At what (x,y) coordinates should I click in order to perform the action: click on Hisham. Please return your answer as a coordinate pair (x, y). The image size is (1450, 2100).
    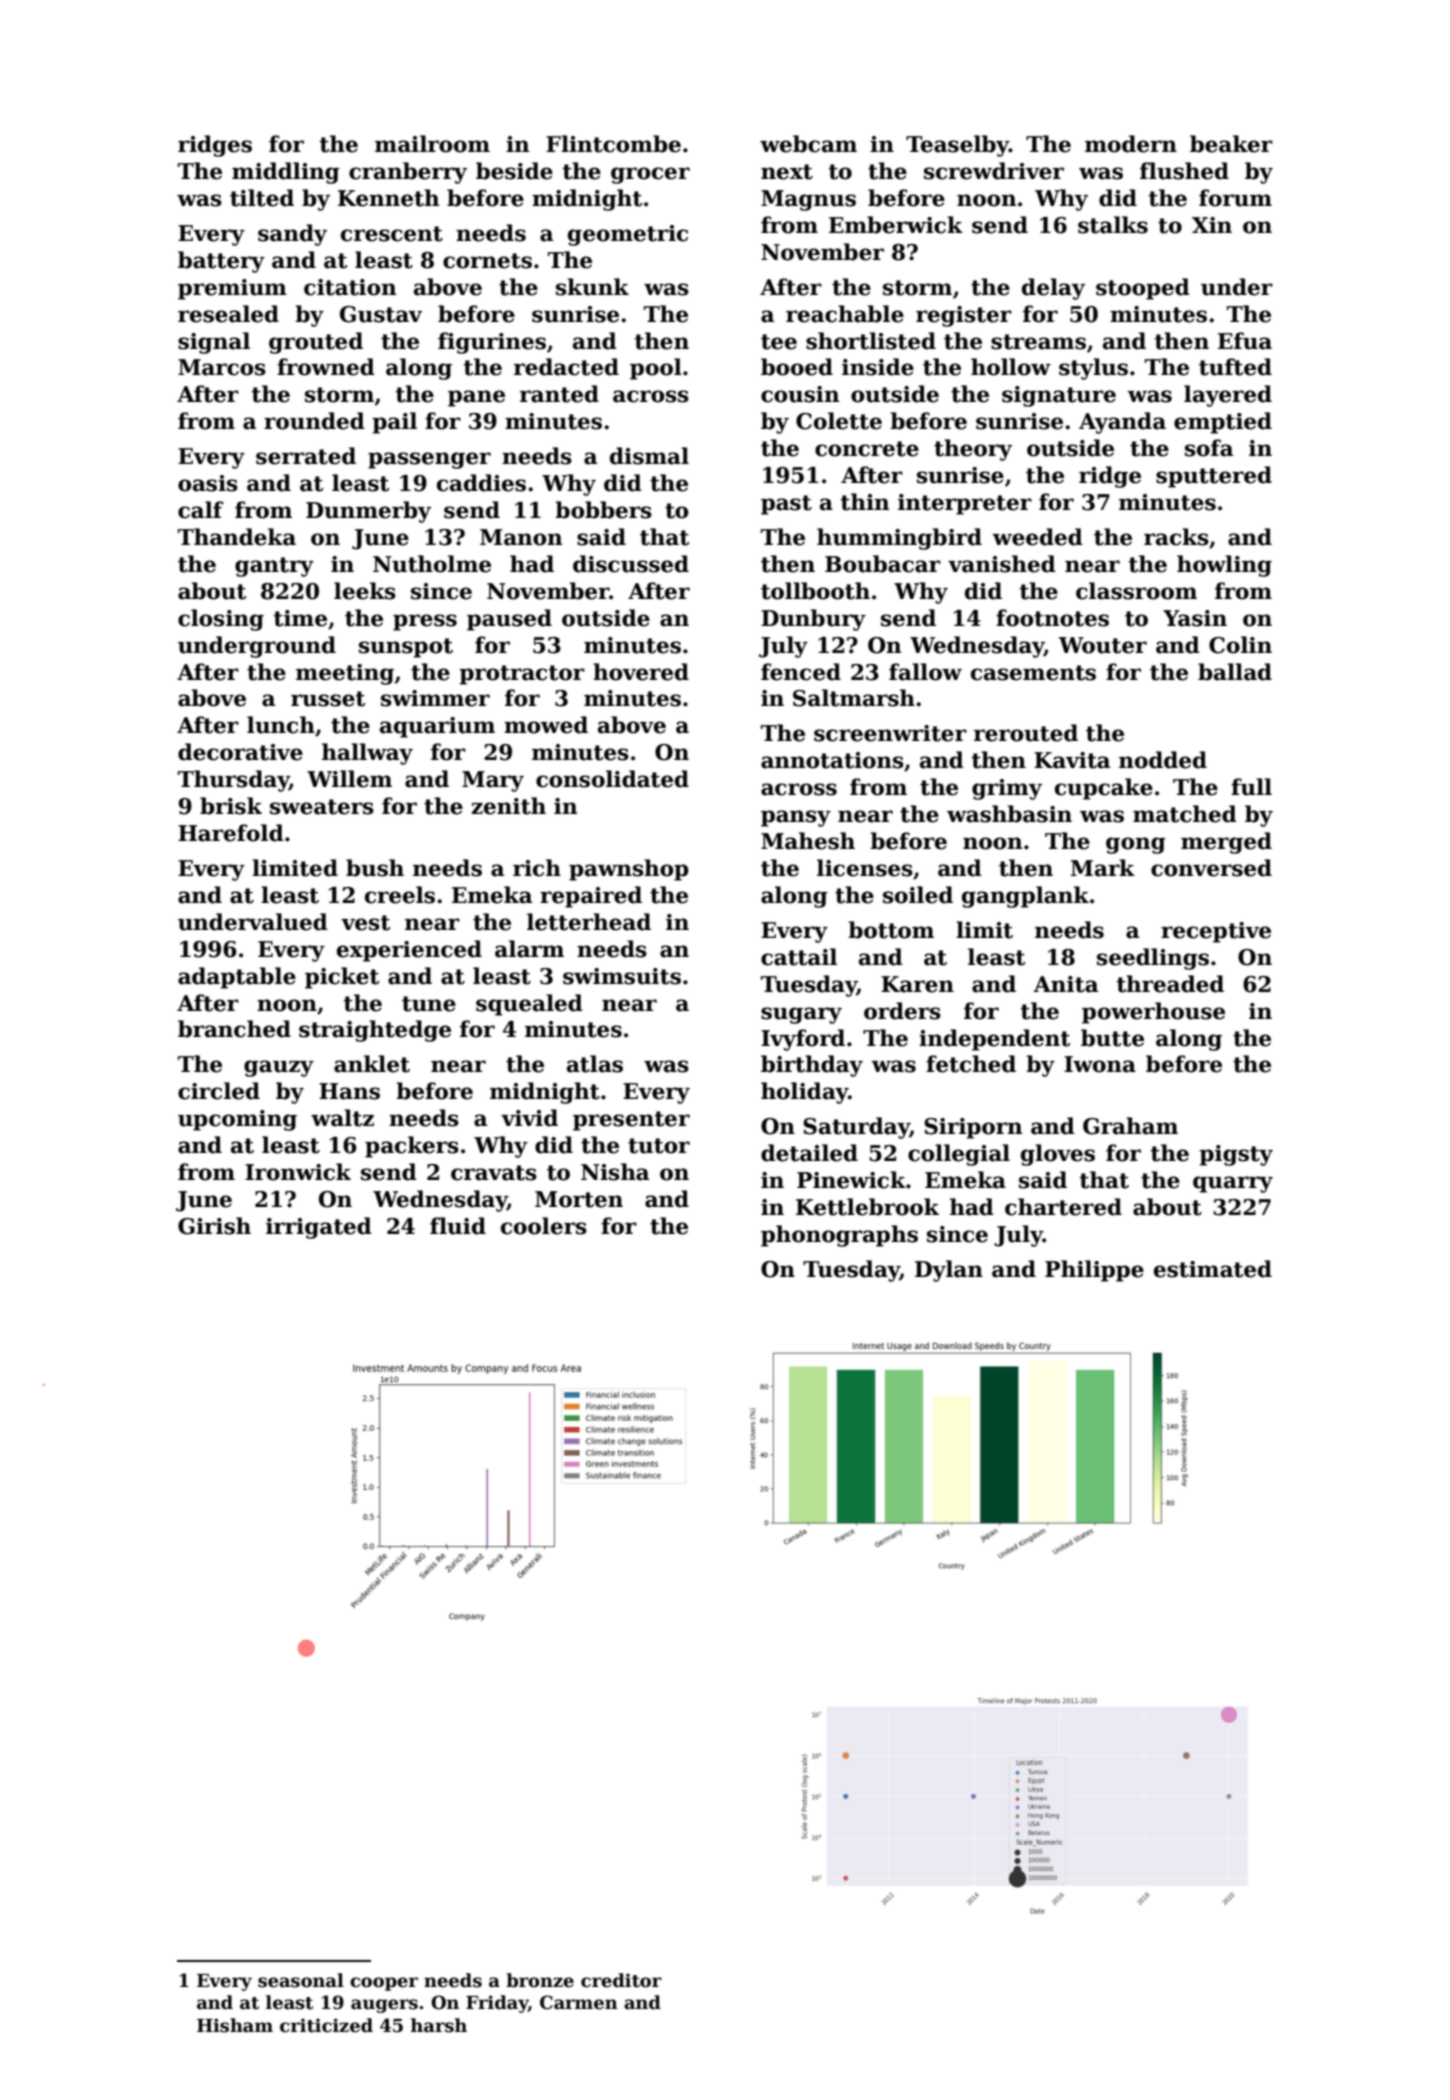
    Looking at the image, I should click on (235, 2025).
